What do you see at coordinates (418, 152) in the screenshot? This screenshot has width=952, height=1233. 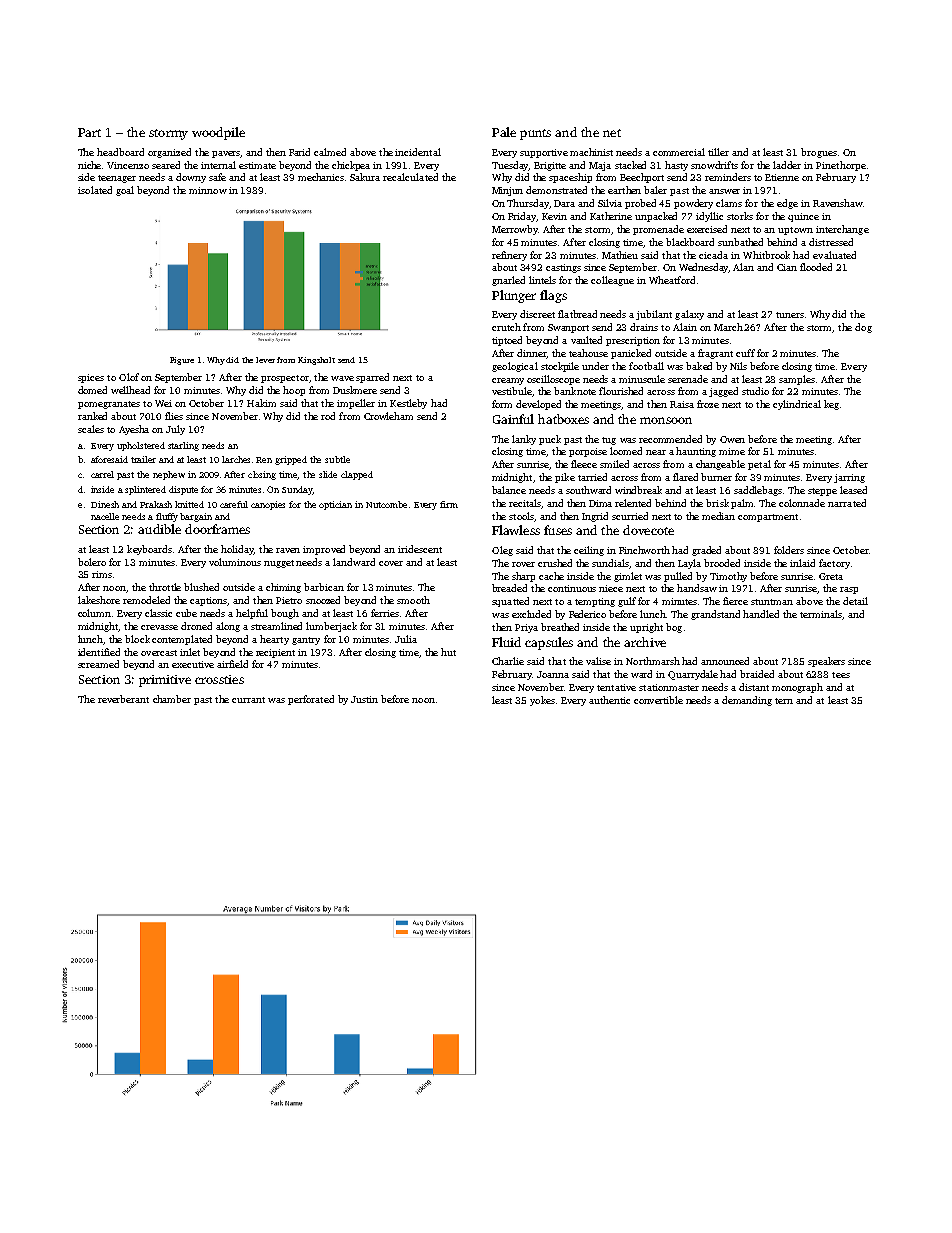 I see `incidental` at bounding box center [418, 152].
